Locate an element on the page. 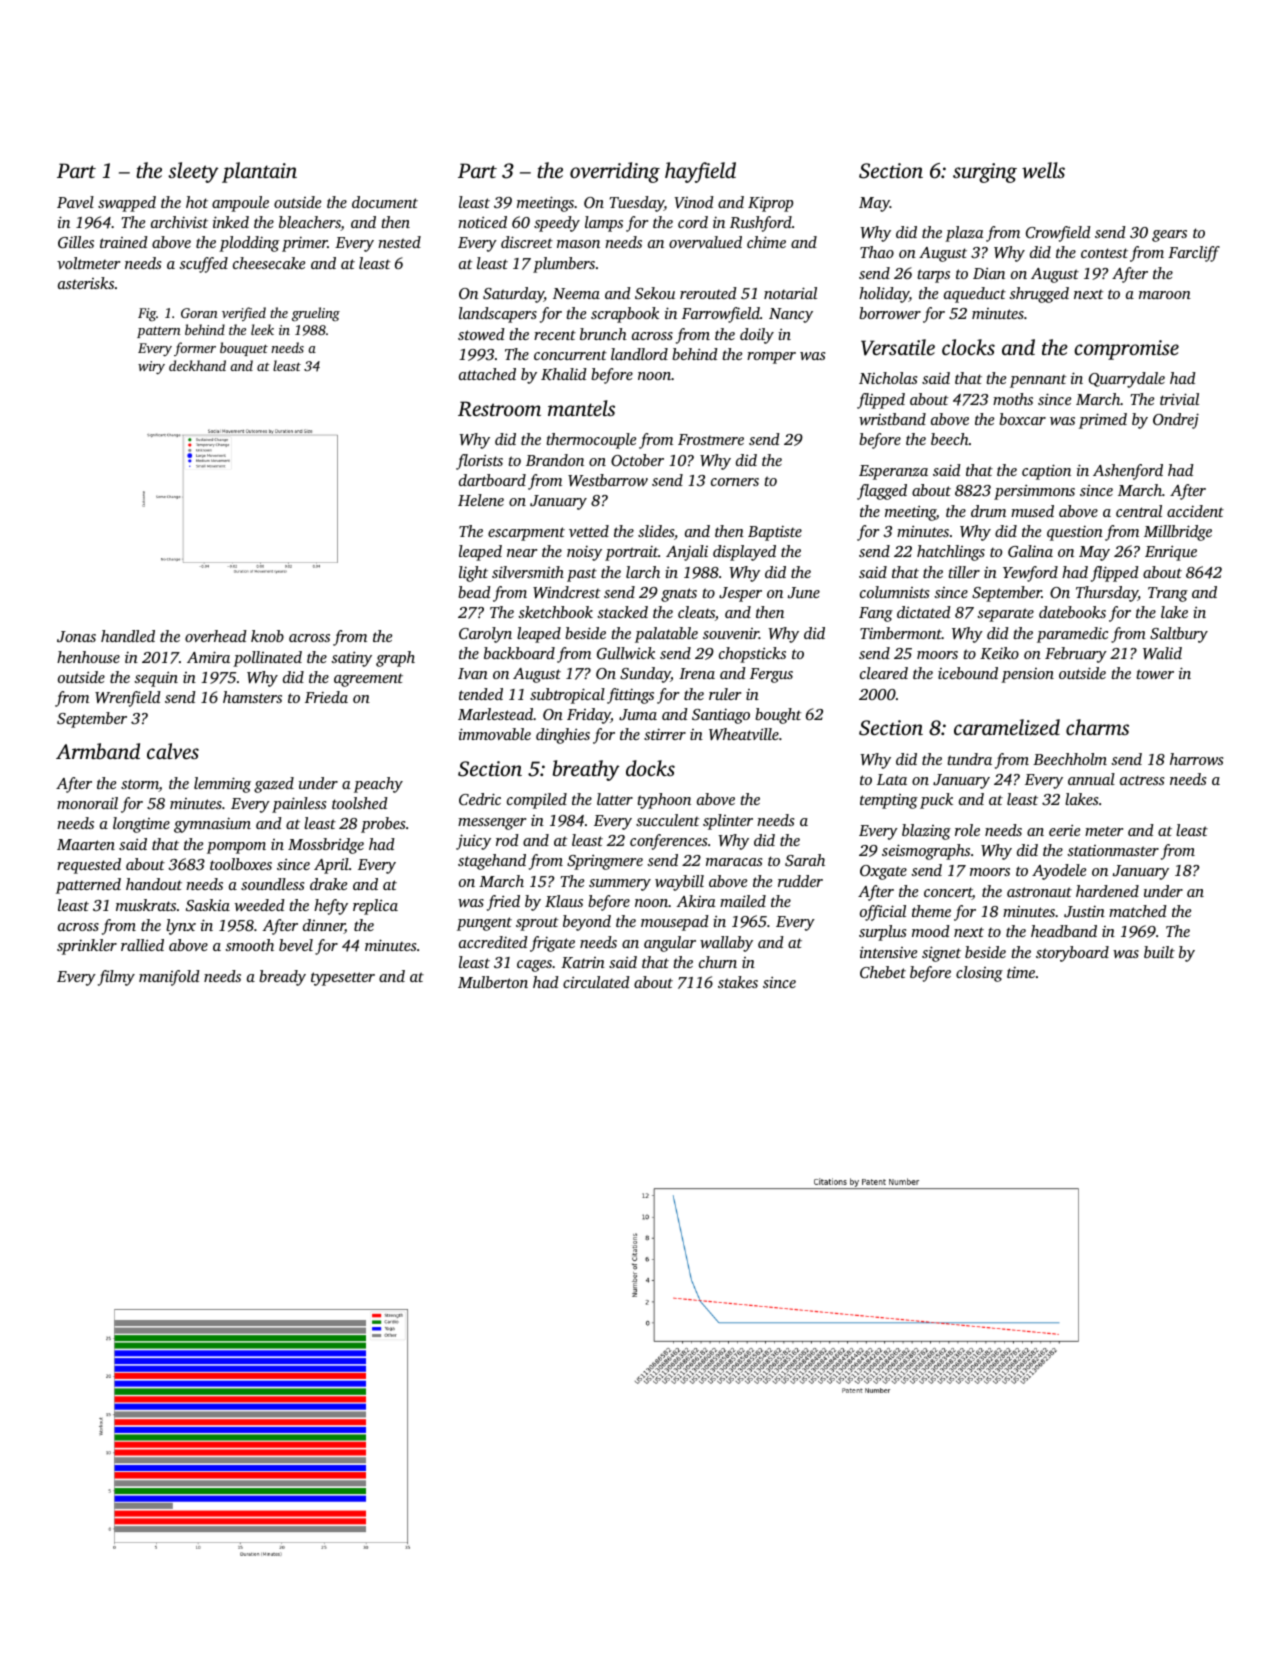  tarps is located at coordinates (933, 276).
